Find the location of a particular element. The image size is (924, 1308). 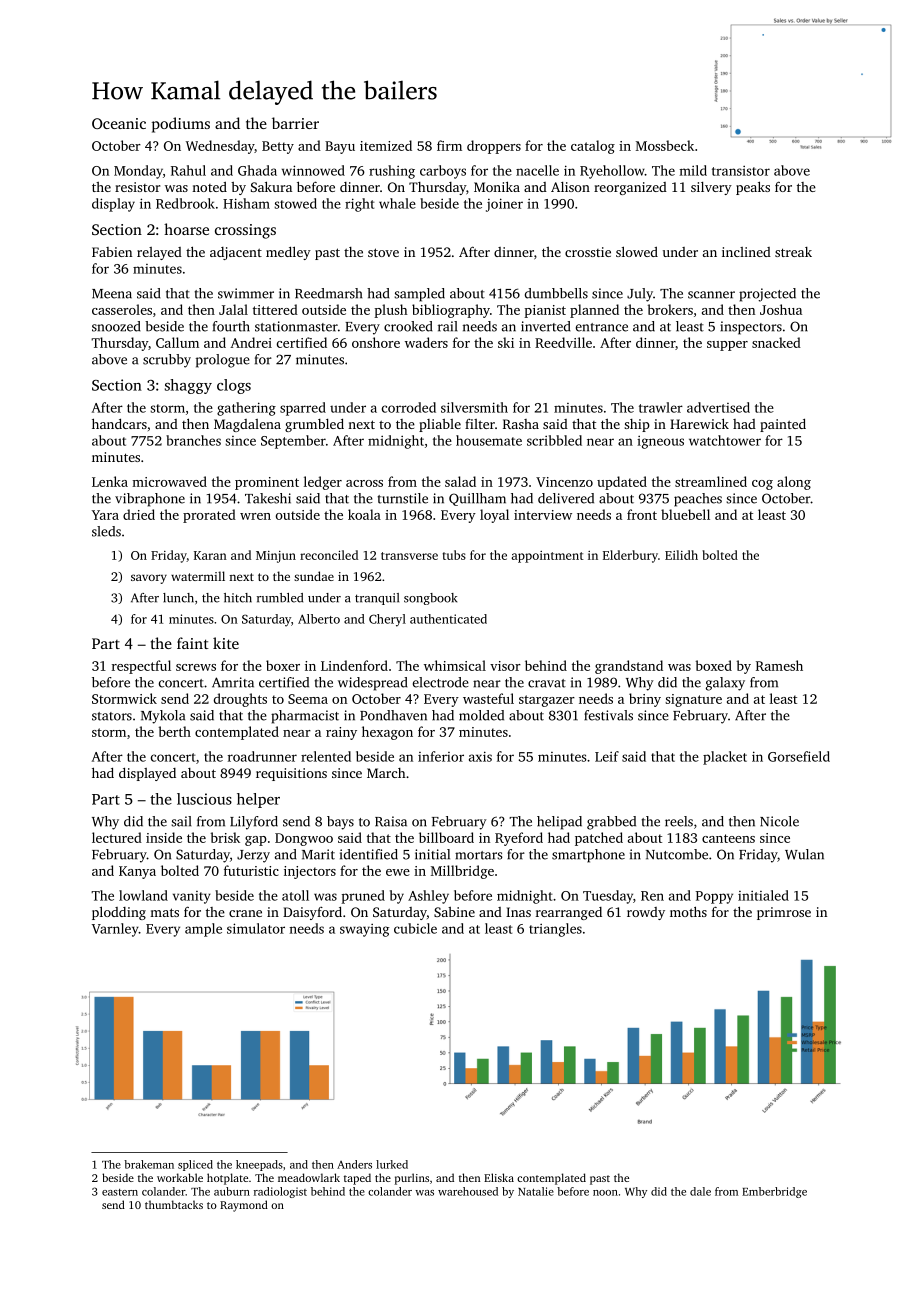

bibliography is located at coordinates (451, 311).
